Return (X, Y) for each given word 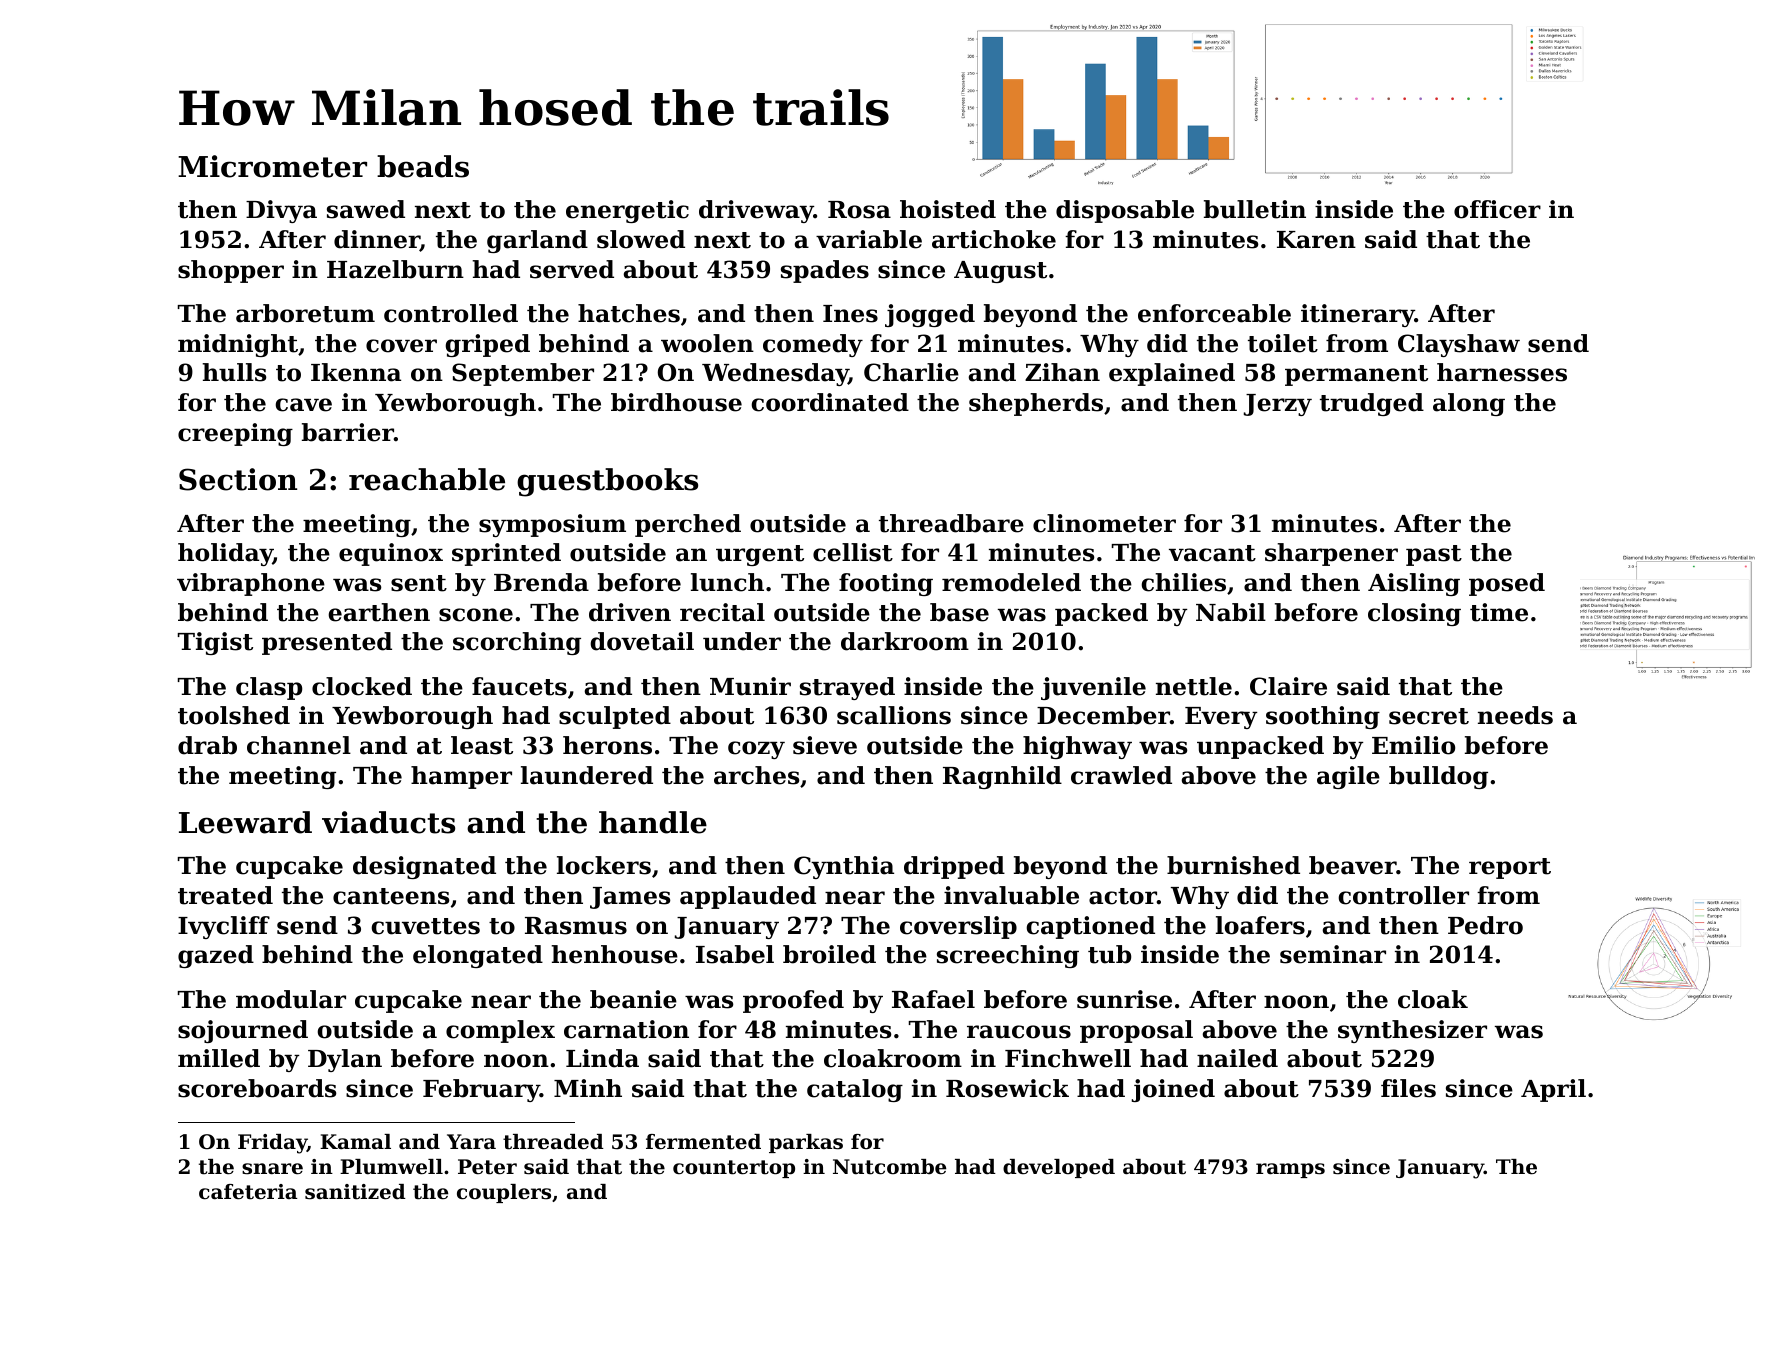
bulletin (1255, 209)
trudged (1372, 404)
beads (423, 166)
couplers (504, 1193)
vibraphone (251, 584)
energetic (627, 211)
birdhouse (676, 402)
